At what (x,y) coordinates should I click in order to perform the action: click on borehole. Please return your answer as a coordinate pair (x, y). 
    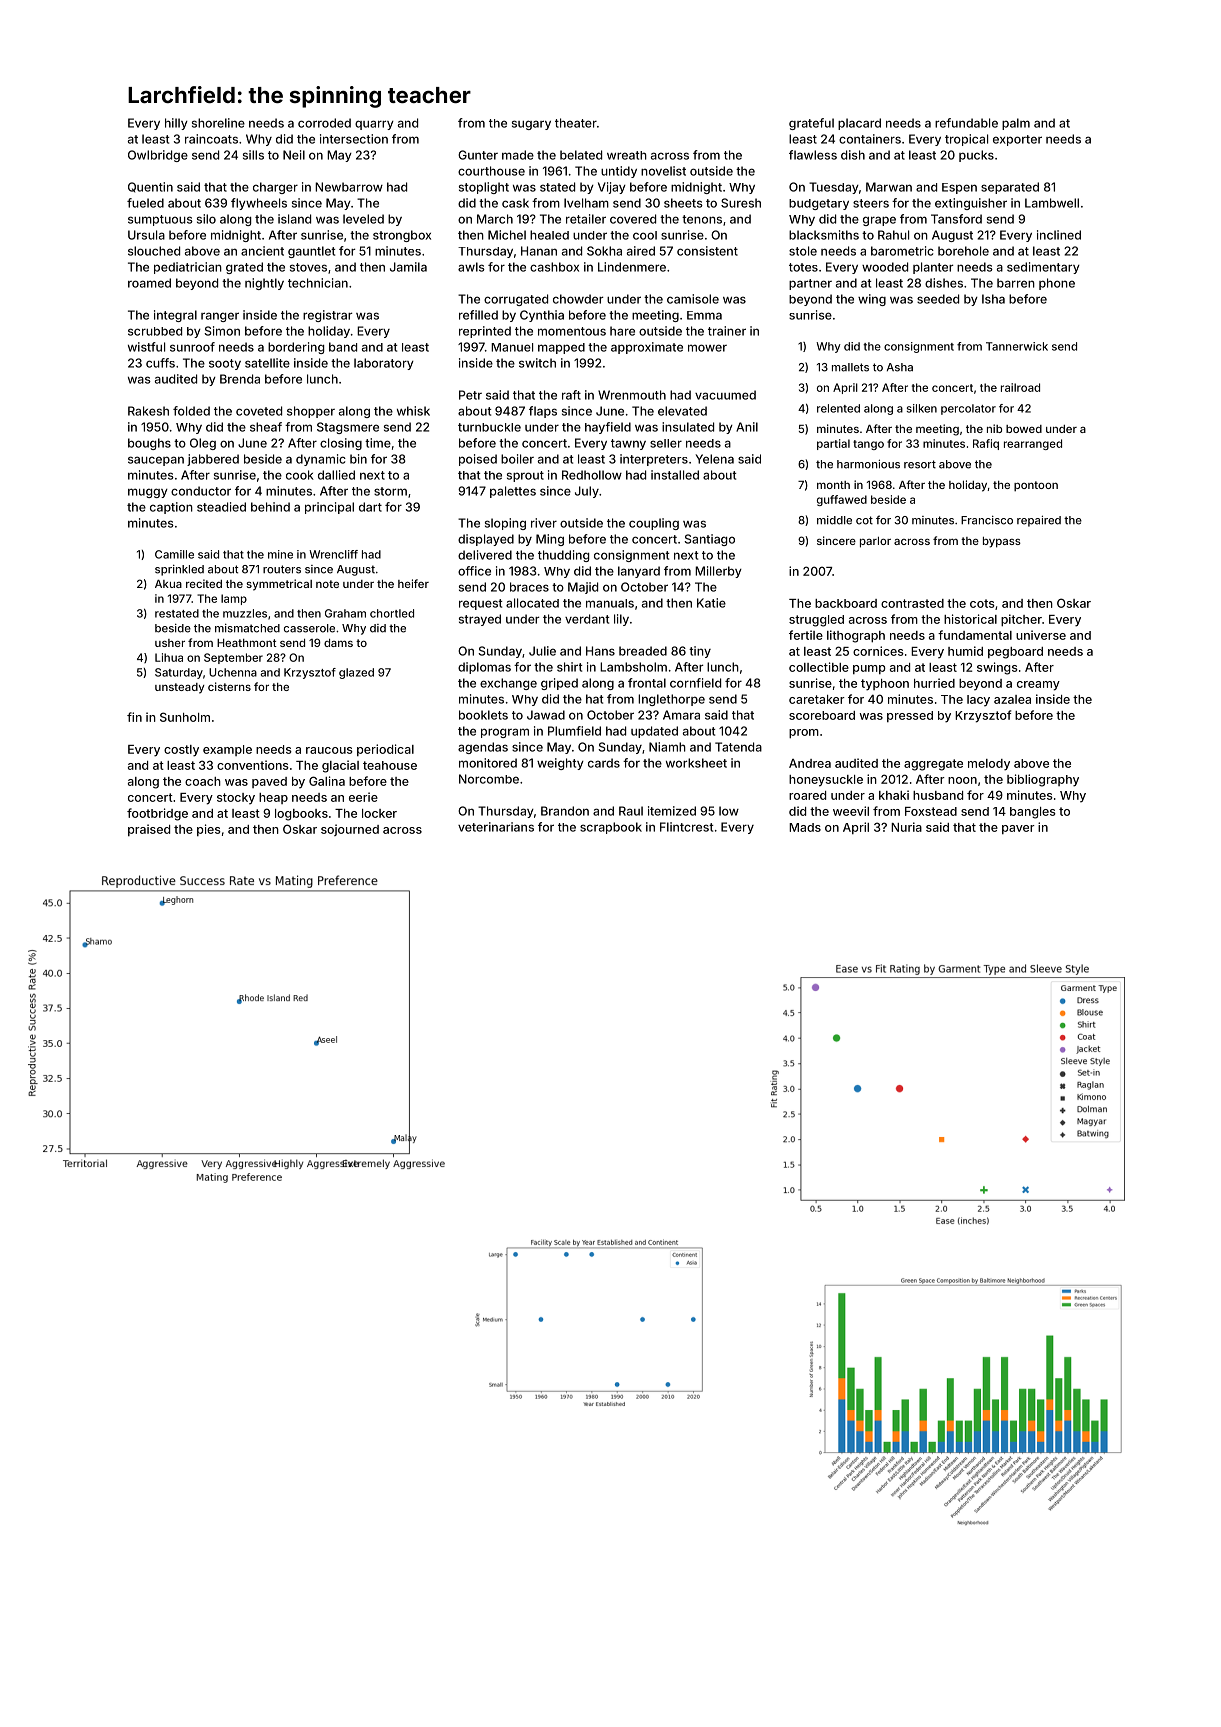
    Looking at the image, I should click on (963, 251).
